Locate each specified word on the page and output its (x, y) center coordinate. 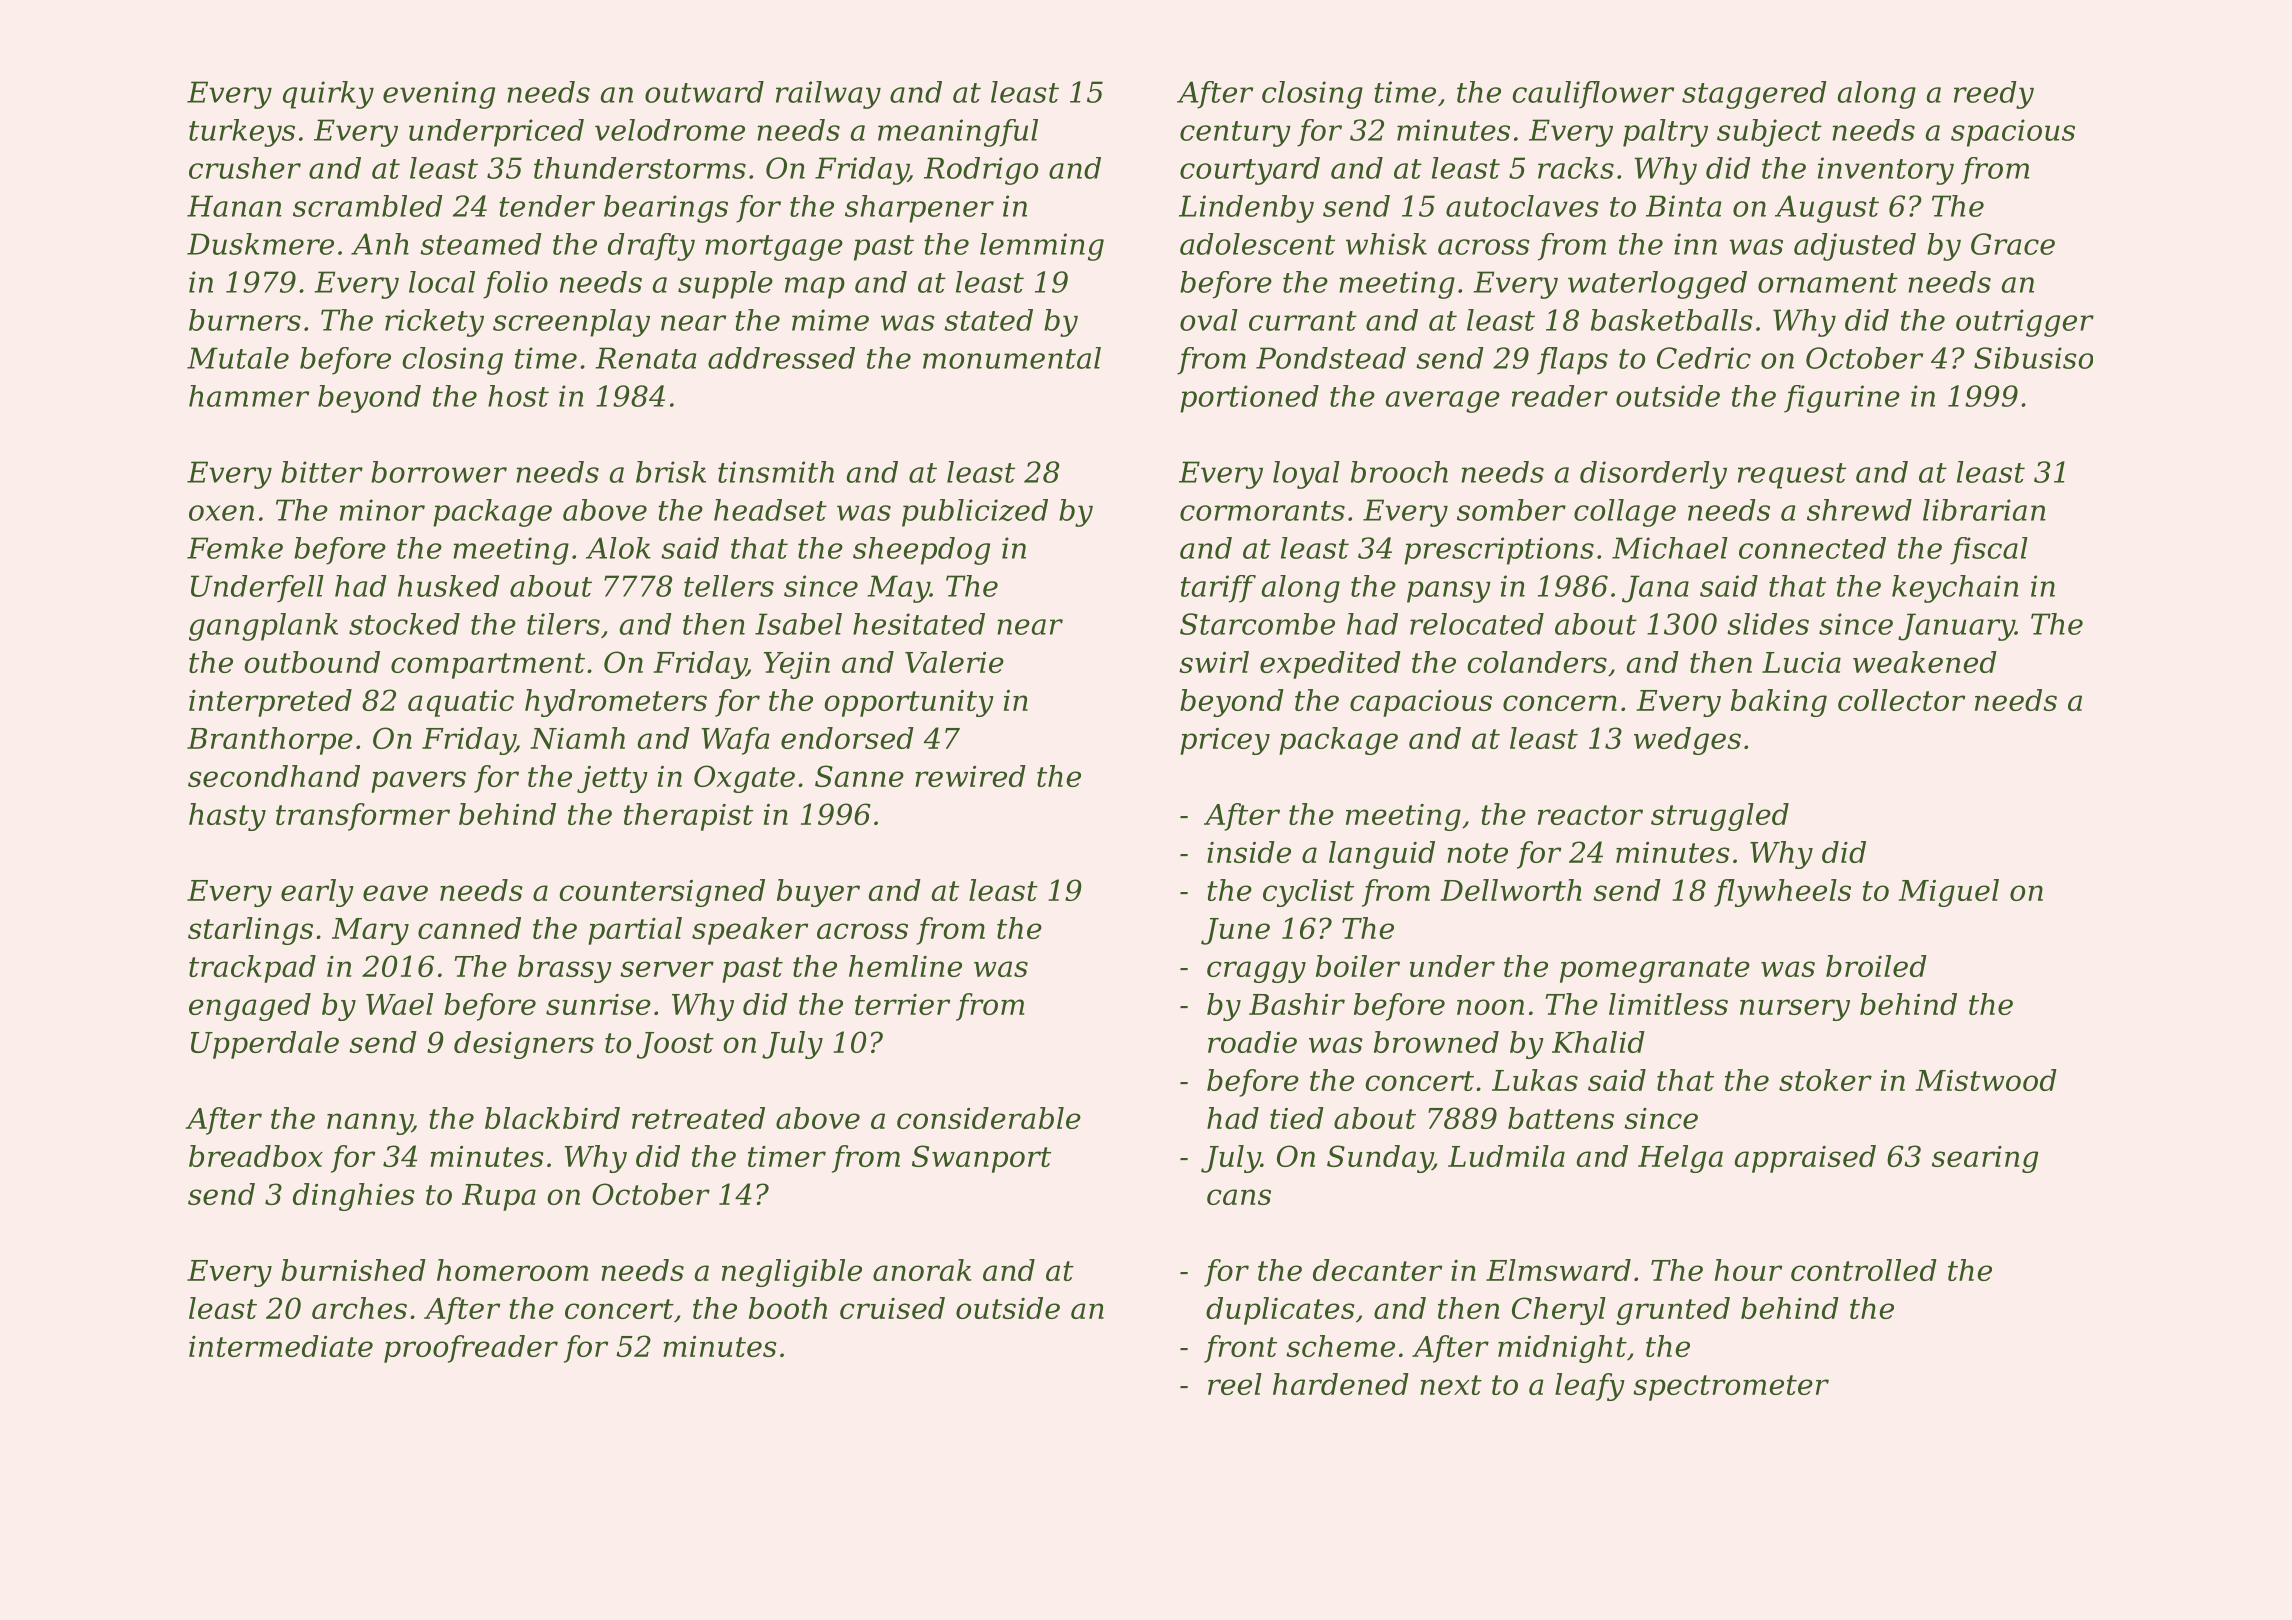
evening (439, 95)
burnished (353, 1270)
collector (1901, 700)
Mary (370, 931)
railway (828, 95)
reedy (1994, 95)
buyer (818, 893)
